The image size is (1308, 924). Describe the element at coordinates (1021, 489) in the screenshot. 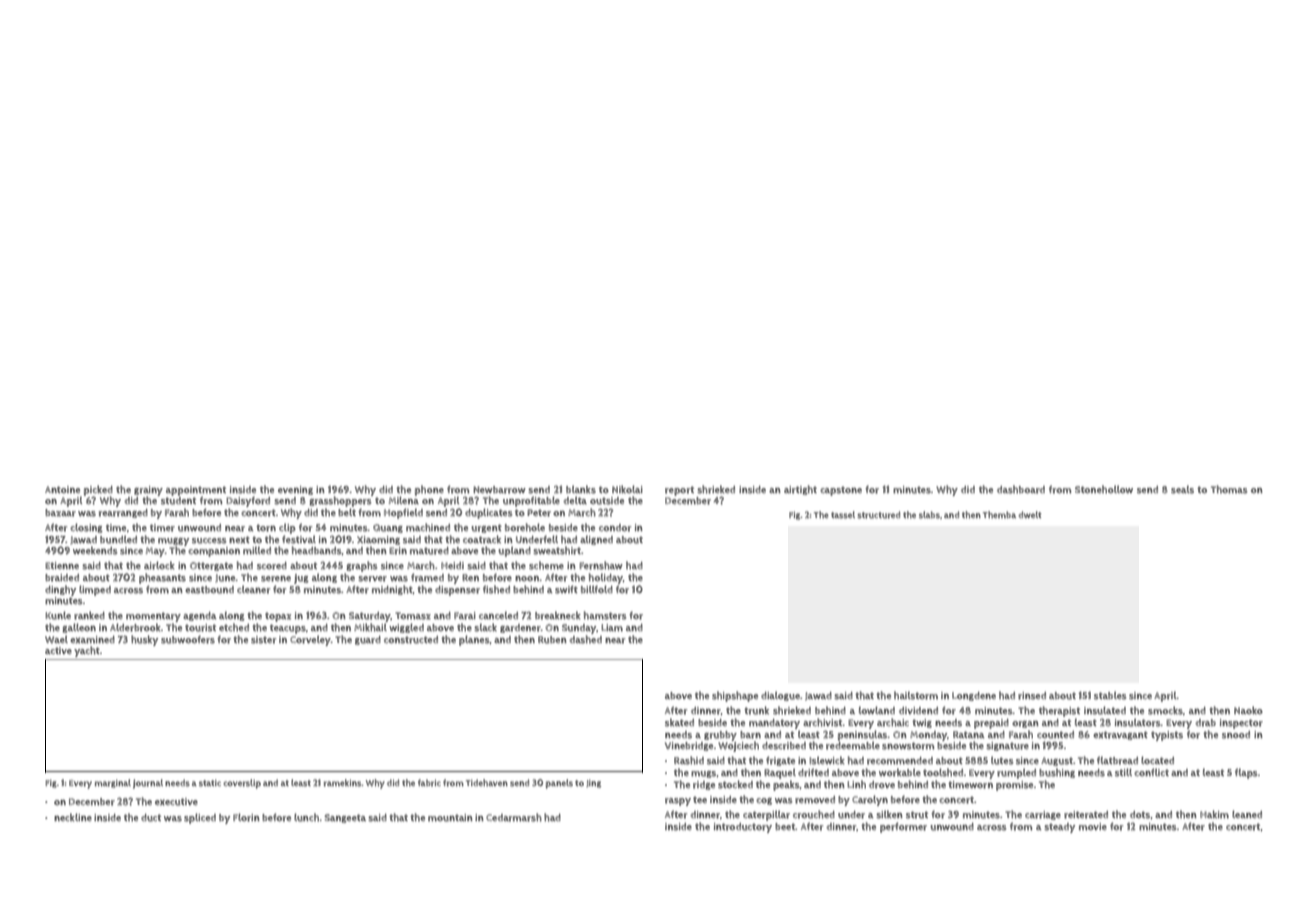

I see `dashboard` at that location.
